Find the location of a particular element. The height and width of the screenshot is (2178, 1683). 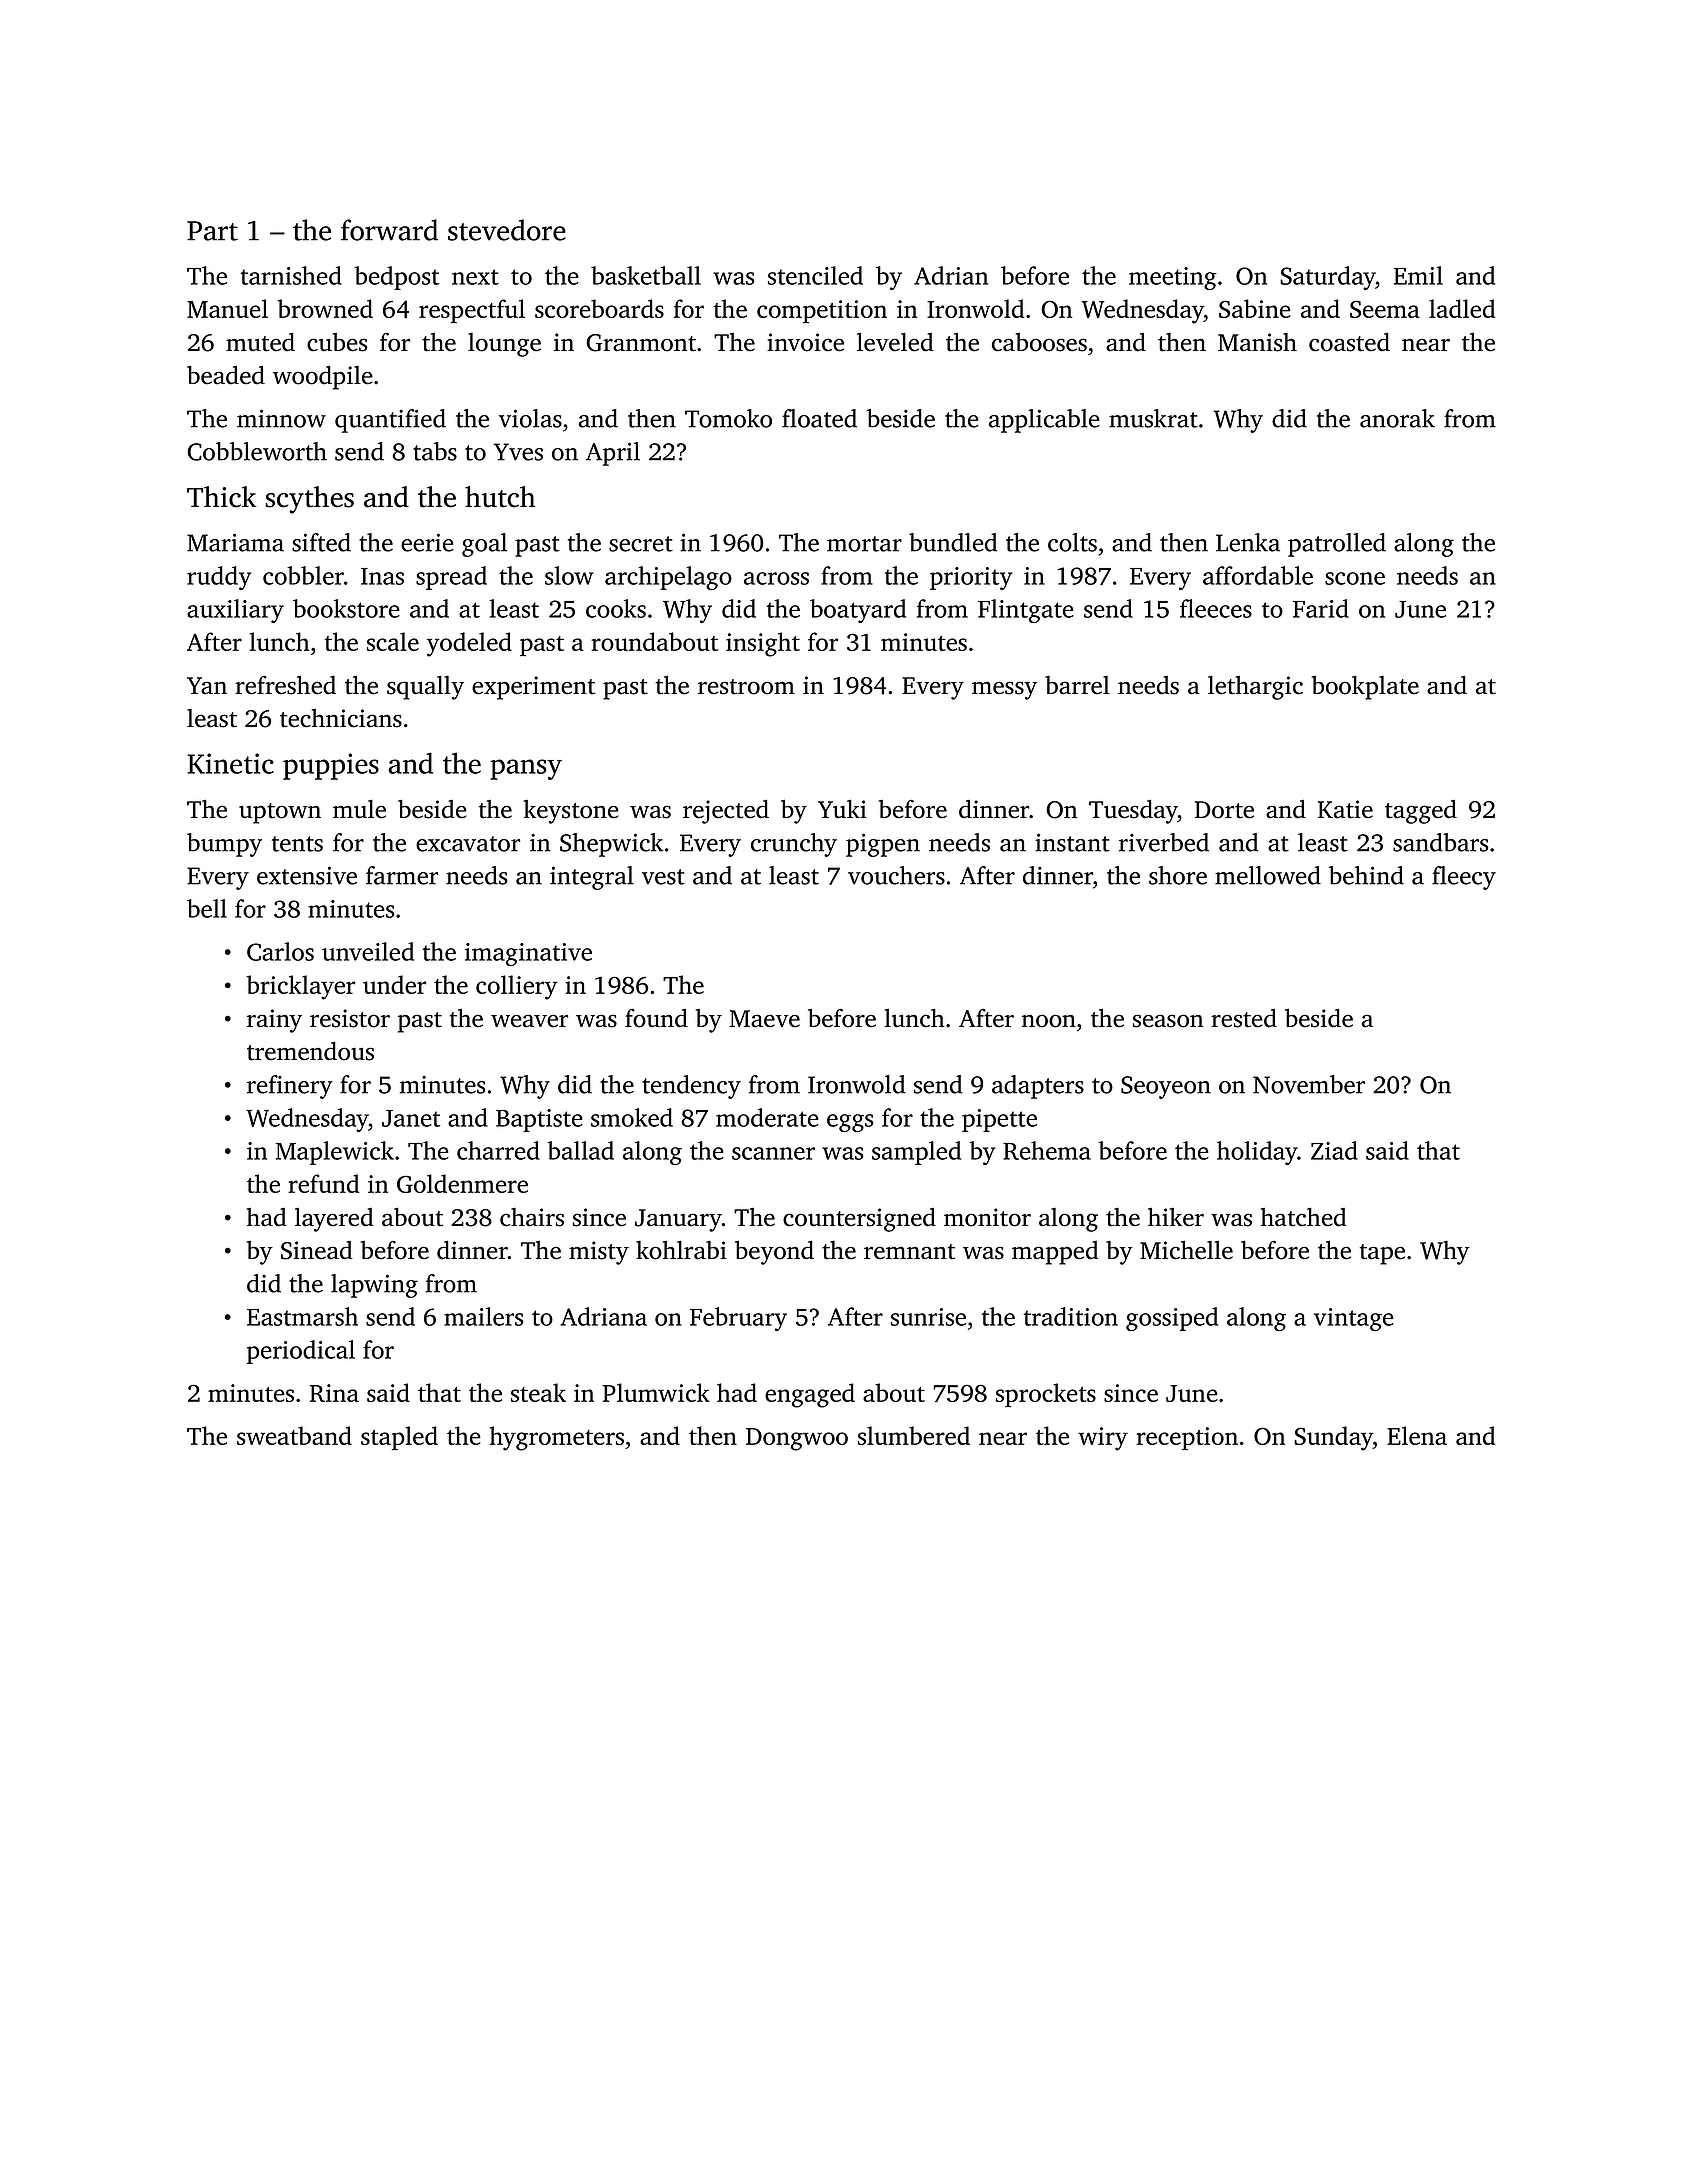

Eastmarsh is located at coordinates (302, 1316).
